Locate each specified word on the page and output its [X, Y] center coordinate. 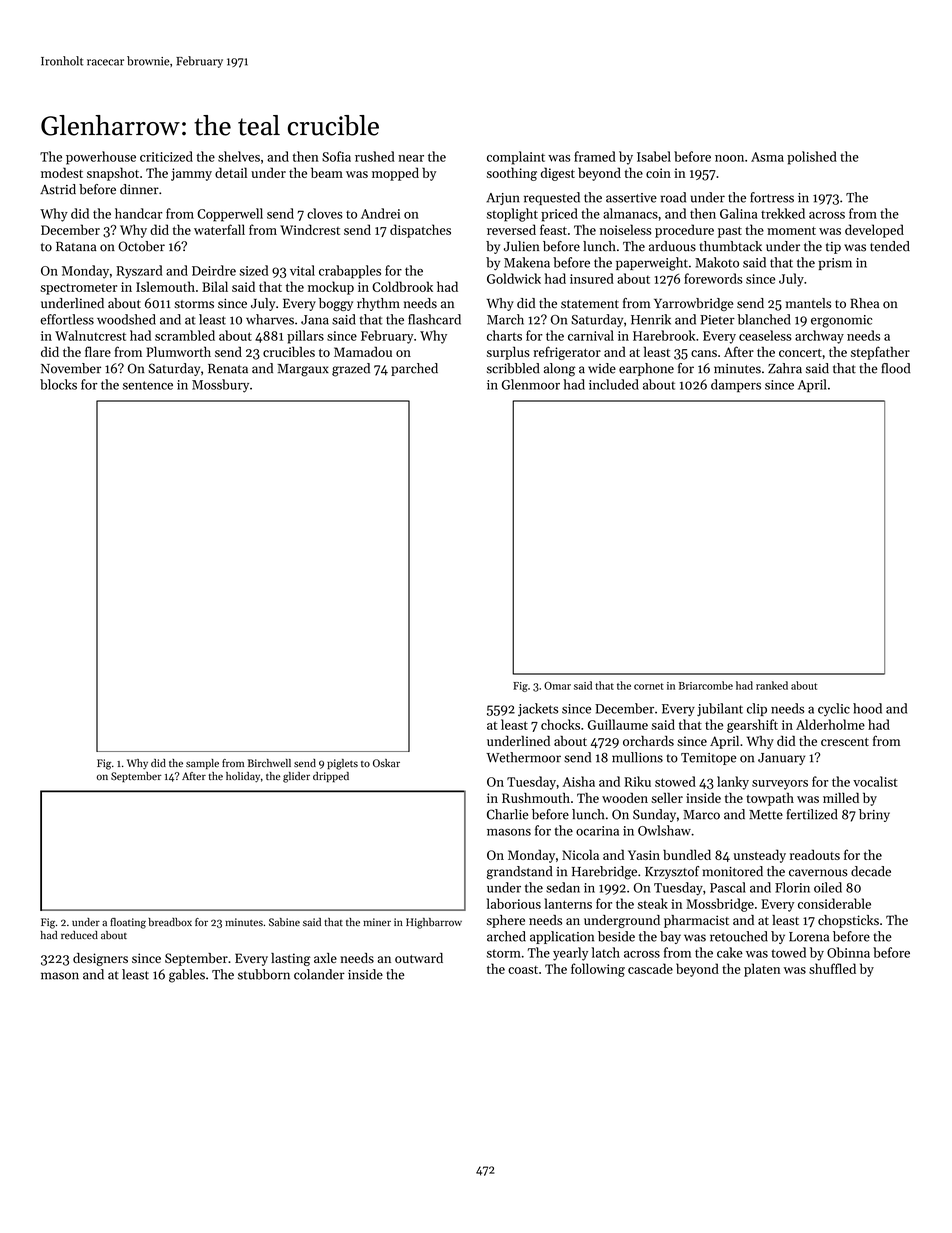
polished [812, 158]
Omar [557, 686]
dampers [736, 385]
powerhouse [101, 158]
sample [202, 764]
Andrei [380, 213]
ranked [772, 685]
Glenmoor [531, 384]
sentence [148, 385]
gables [187, 976]
